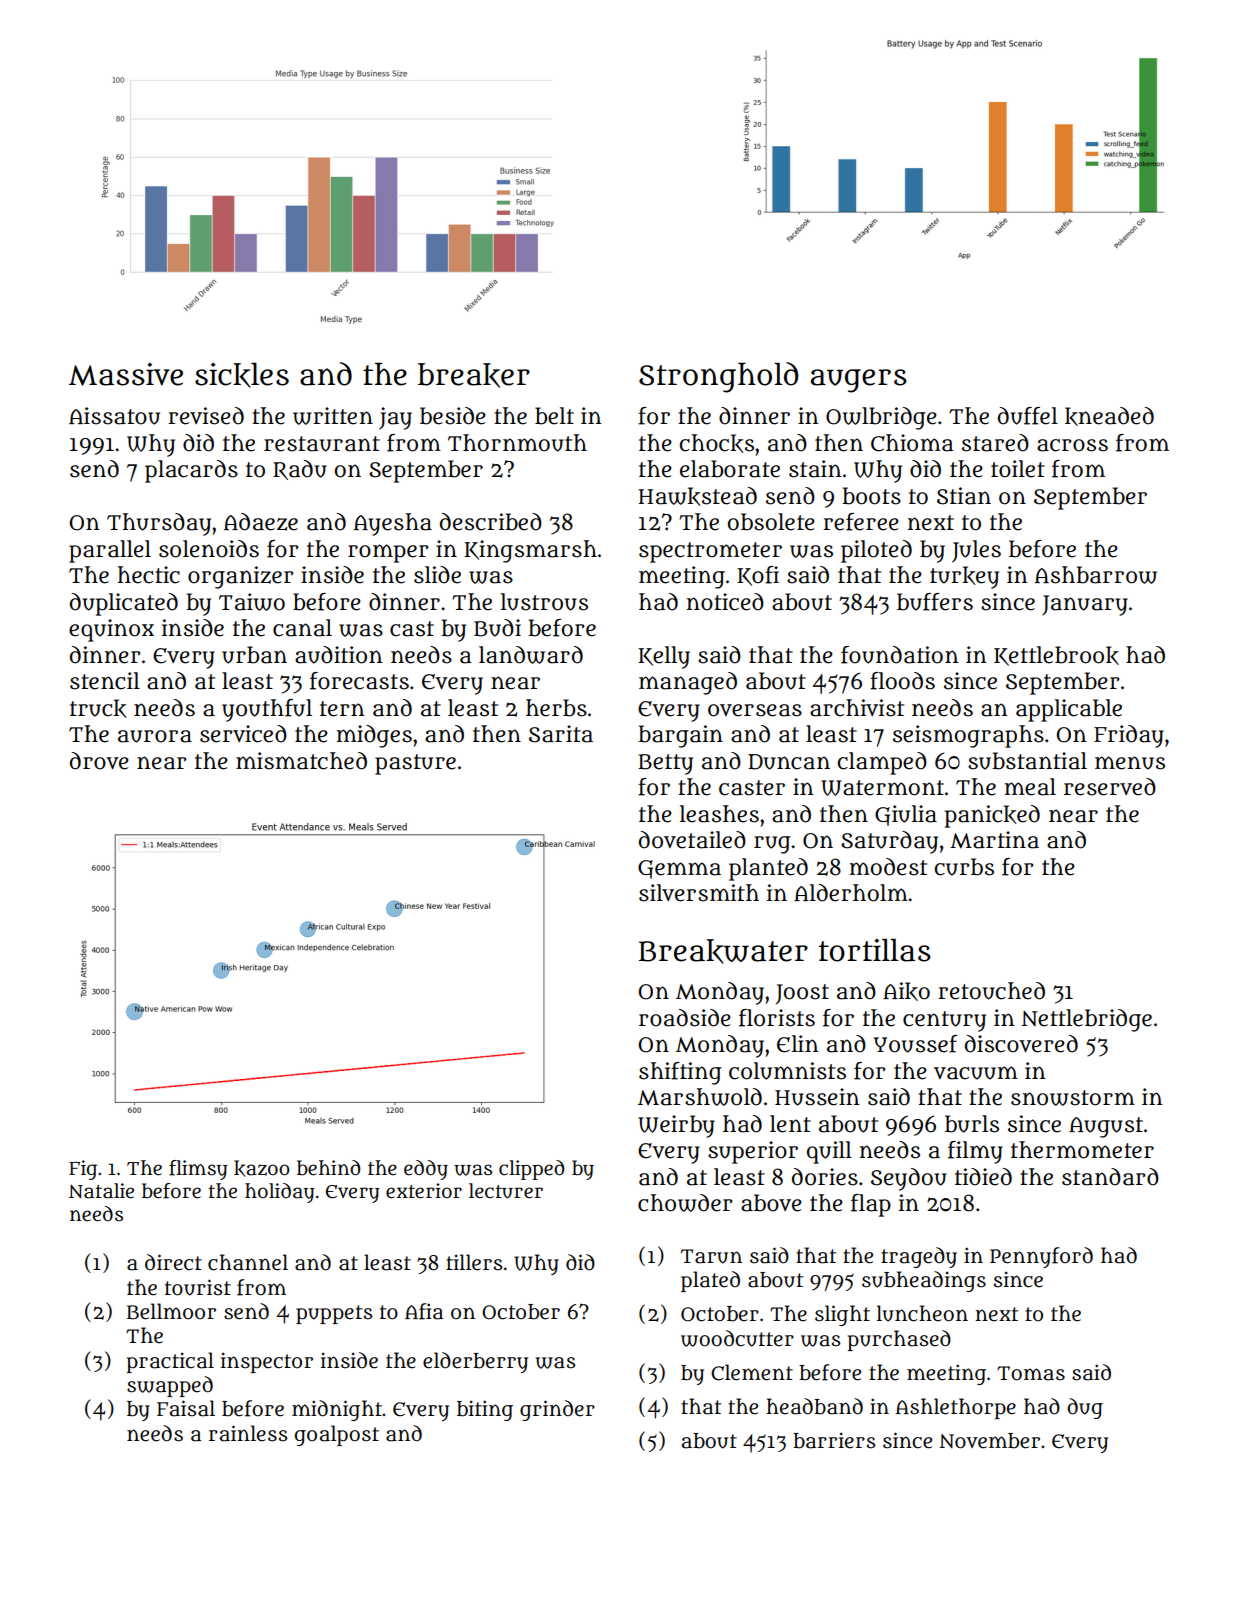 This screenshot has width=1242, height=1607. What do you see at coordinates (964, 577) in the screenshot?
I see `turkey` at bounding box center [964, 577].
